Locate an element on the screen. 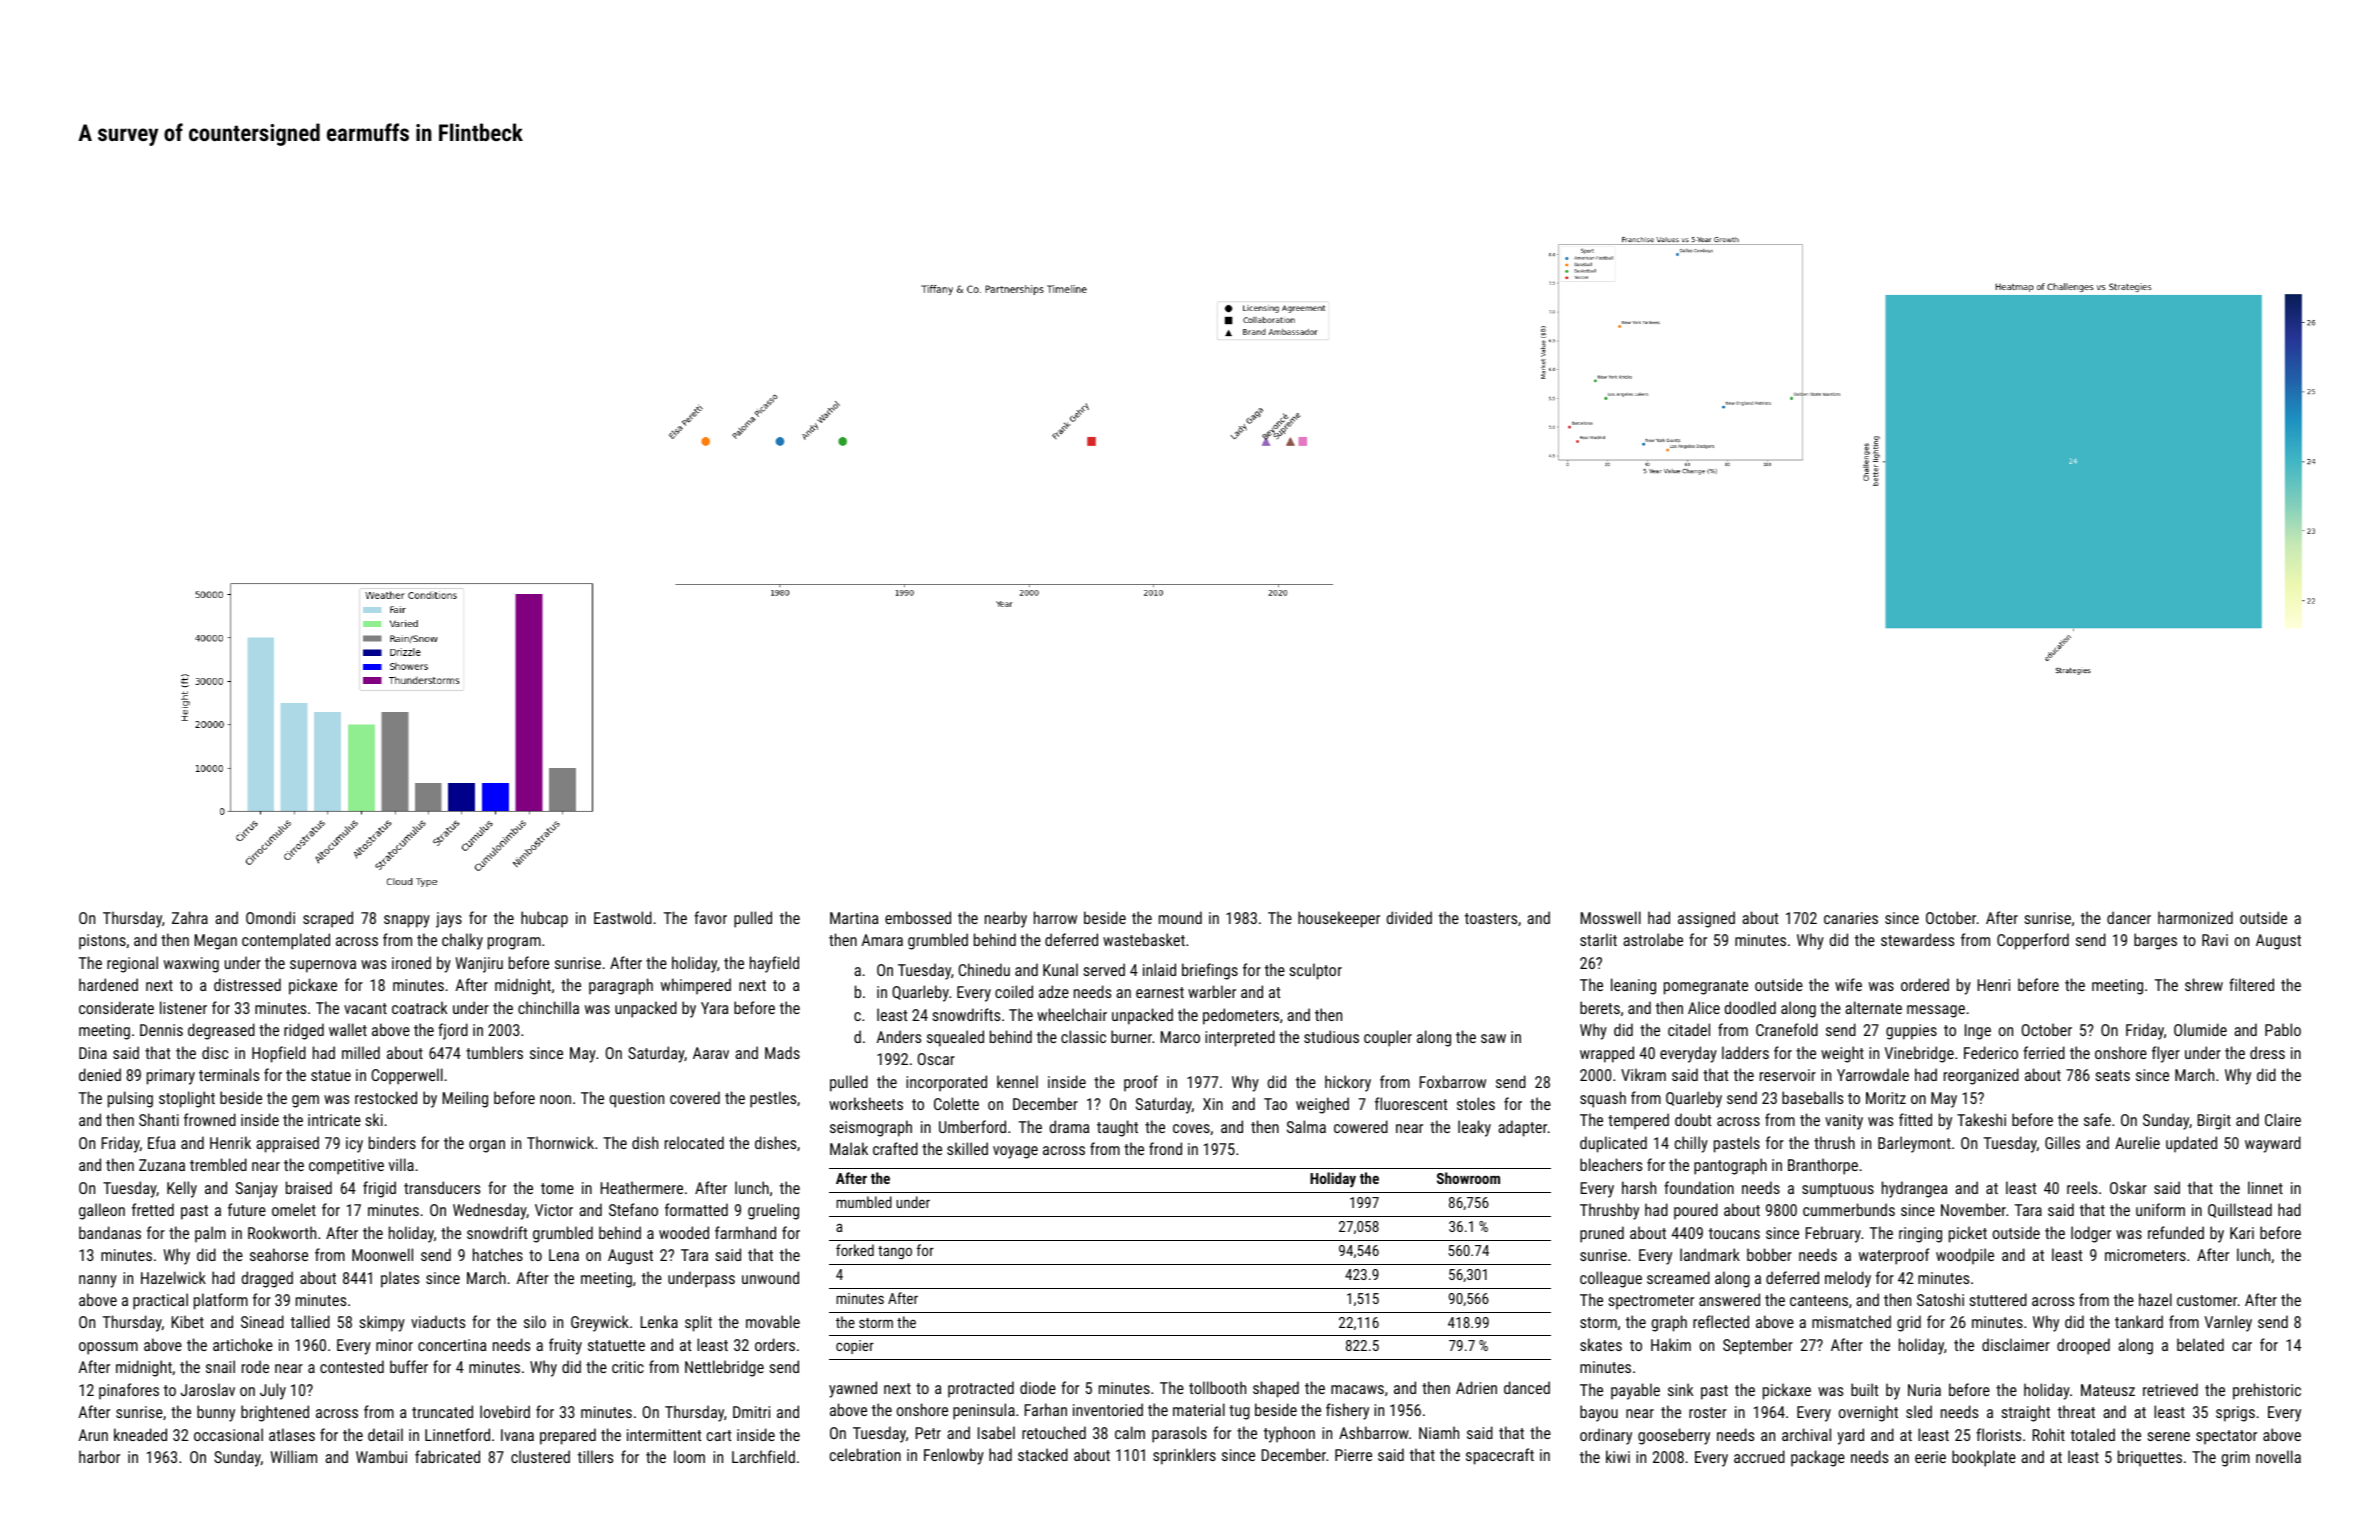  canaries is located at coordinates (1851, 918).
